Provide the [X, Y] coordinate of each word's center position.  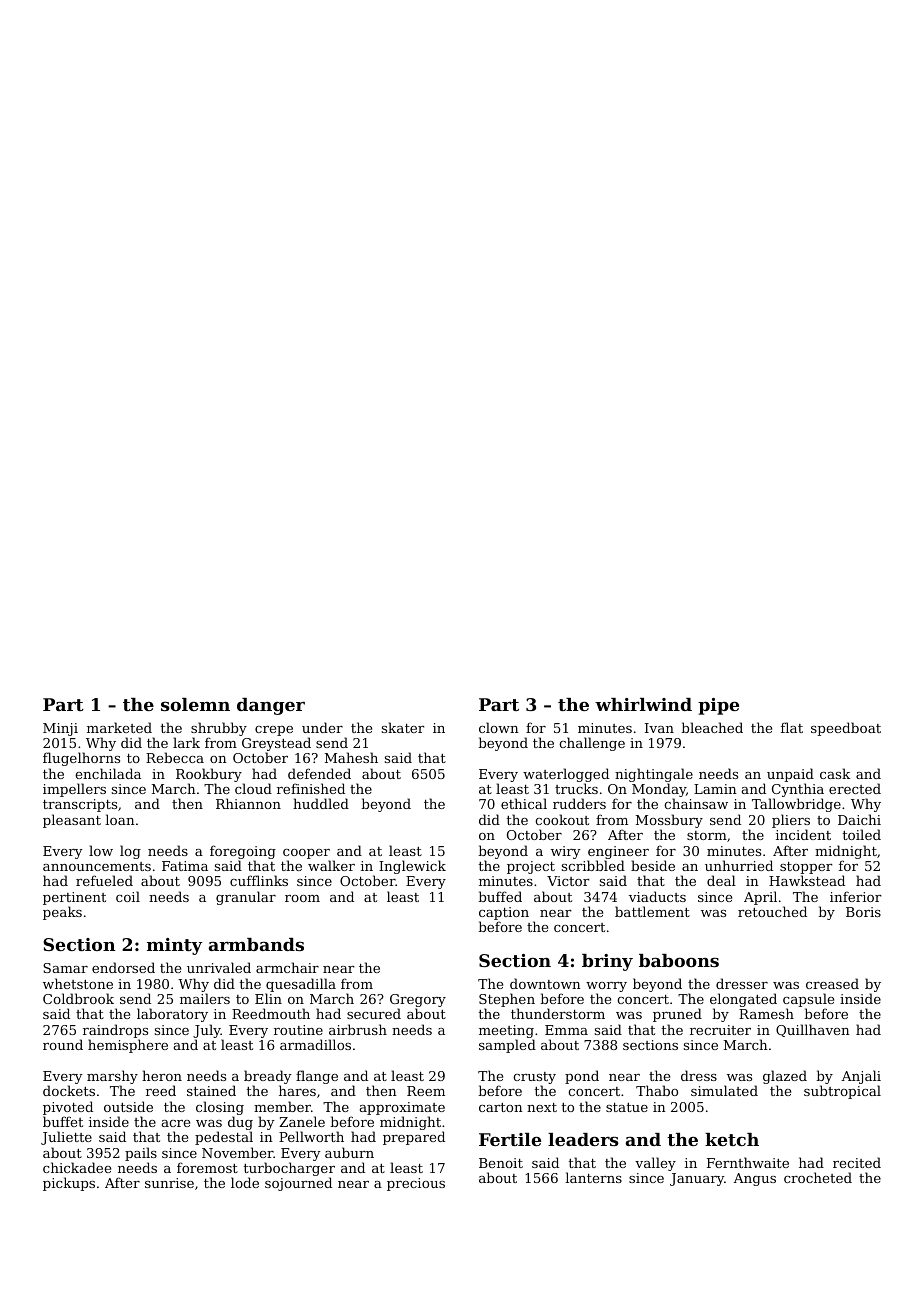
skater [403, 727]
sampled [507, 1046]
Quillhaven [813, 1030]
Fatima [185, 866]
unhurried [739, 865]
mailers [205, 998]
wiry [566, 852]
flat [792, 727]
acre [176, 1123]
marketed [119, 727]
